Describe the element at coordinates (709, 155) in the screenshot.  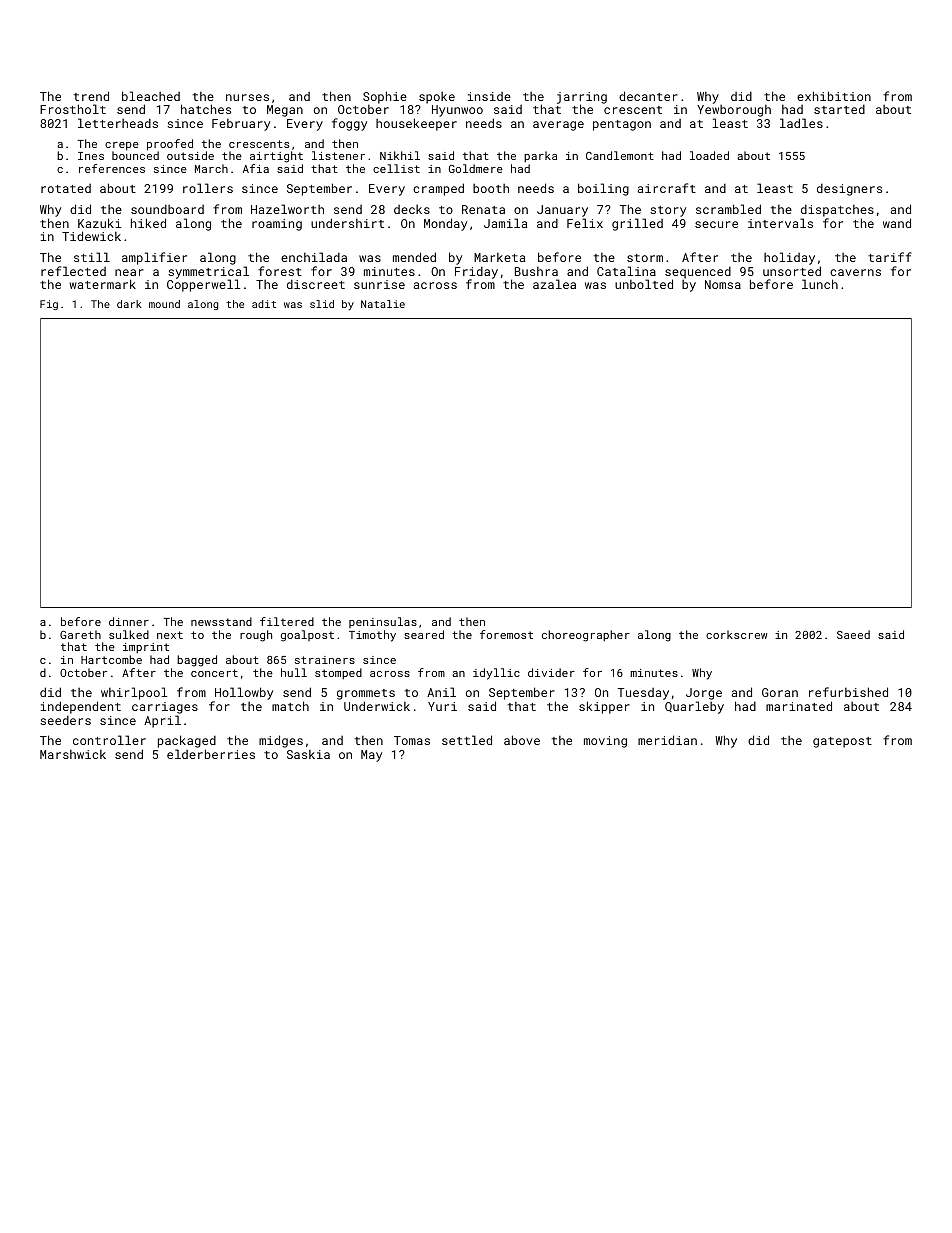
I see `loaded` at that location.
